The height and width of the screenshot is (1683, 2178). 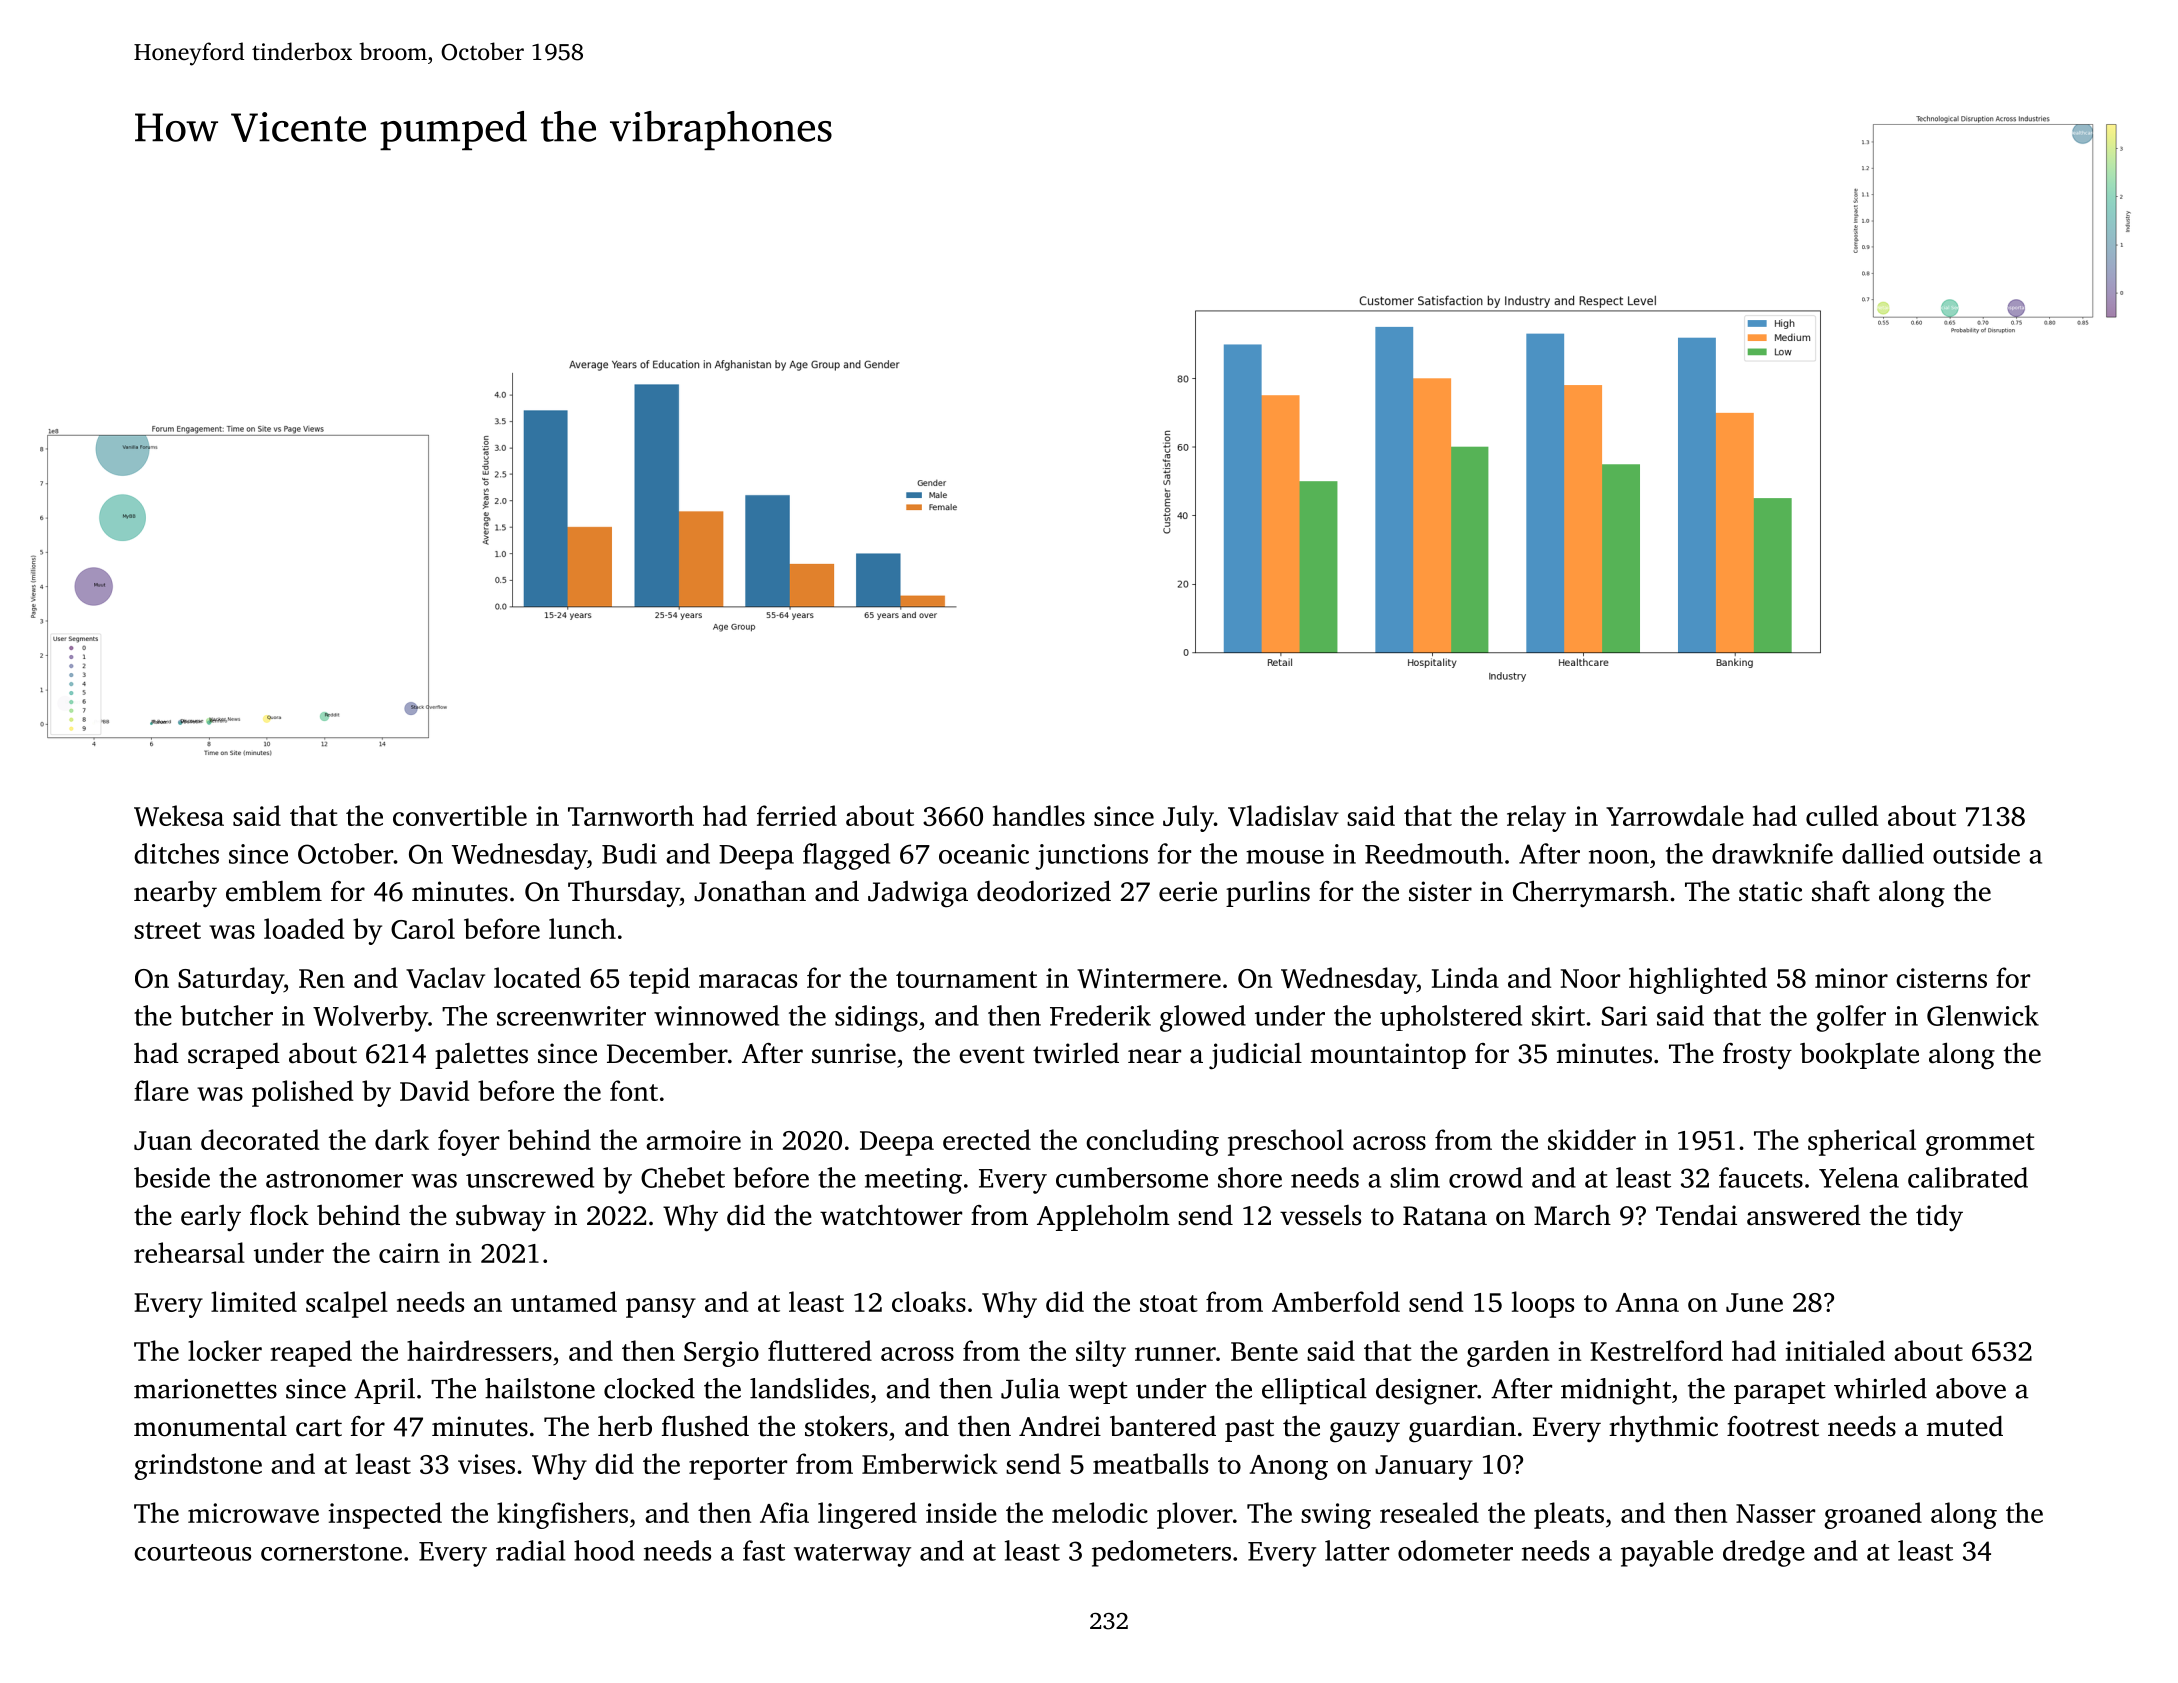 What do you see at coordinates (562, 1515) in the screenshot?
I see `kingfishers` at bounding box center [562, 1515].
